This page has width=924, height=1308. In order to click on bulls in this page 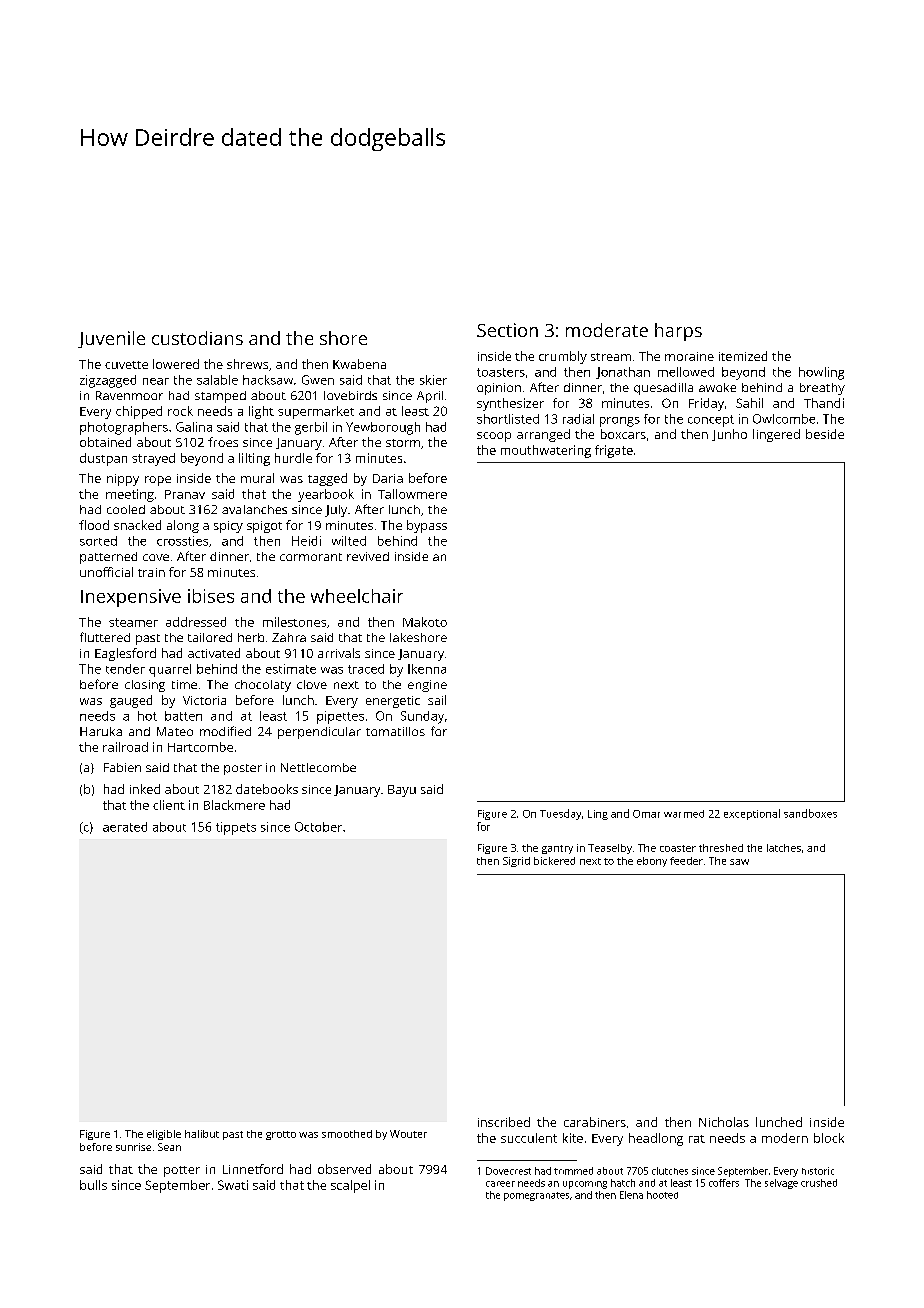, I will do `click(93, 1185)`.
